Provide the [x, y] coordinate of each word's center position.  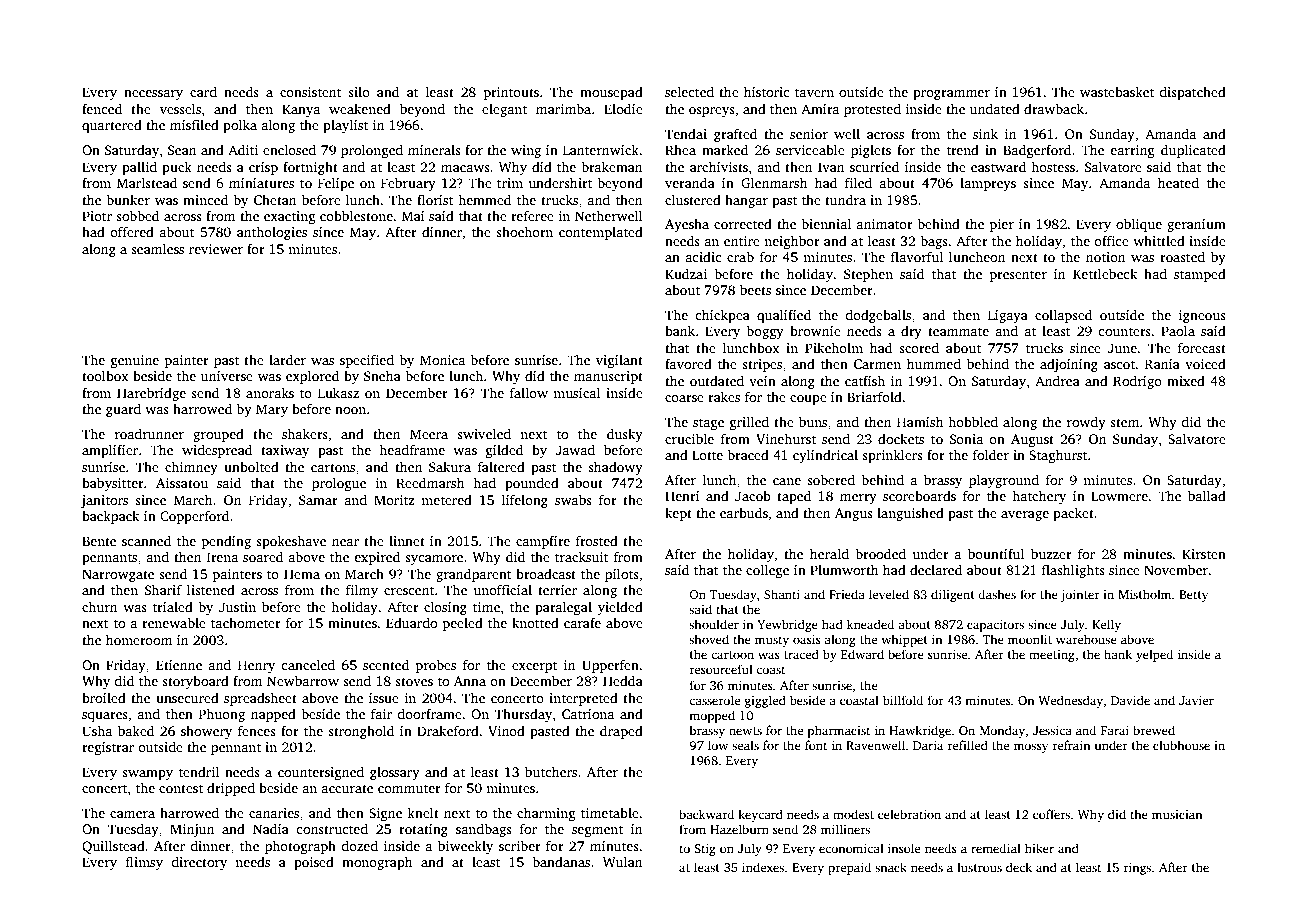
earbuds [744, 512]
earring [1132, 151]
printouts [511, 93]
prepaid [849, 868]
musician [1177, 814]
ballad [1207, 495]
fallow [529, 392]
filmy [362, 591]
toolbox [105, 375]
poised [314, 863]
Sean [182, 150]
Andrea [1057, 380]
